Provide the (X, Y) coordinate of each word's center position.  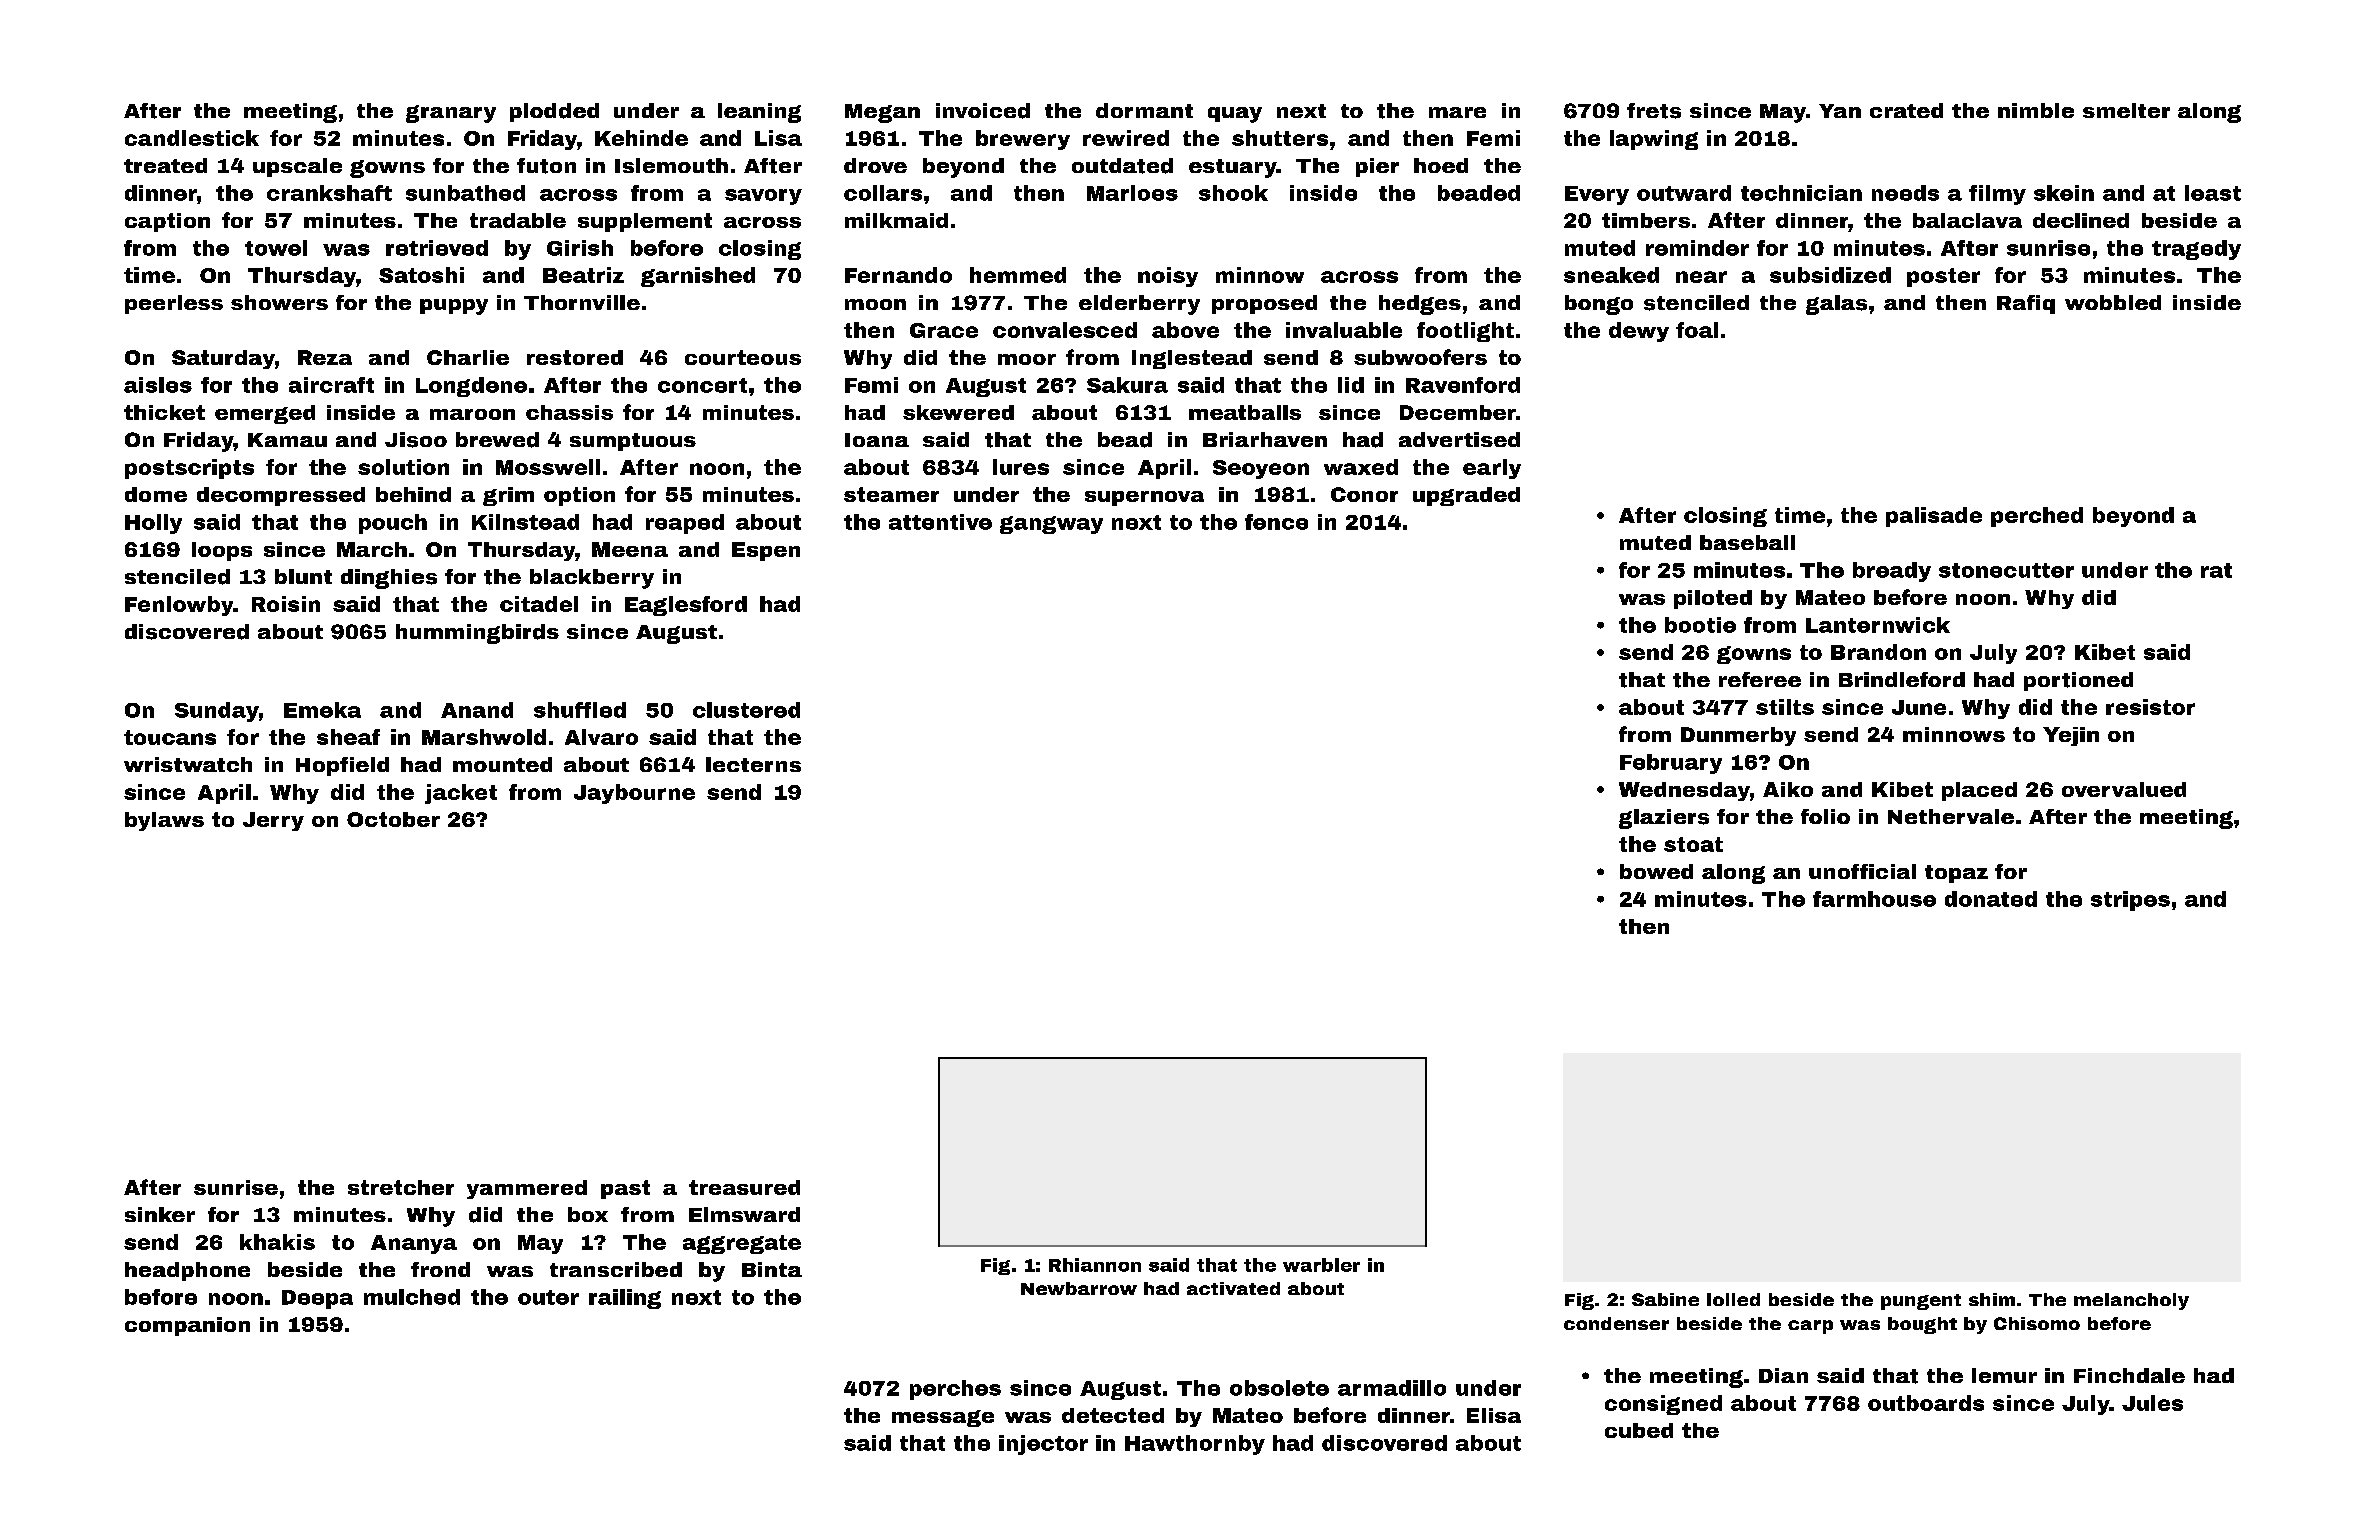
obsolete (1279, 1388)
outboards (1926, 1403)
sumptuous (633, 442)
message (943, 1418)
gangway (1051, 525)
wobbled (2113, 302)
